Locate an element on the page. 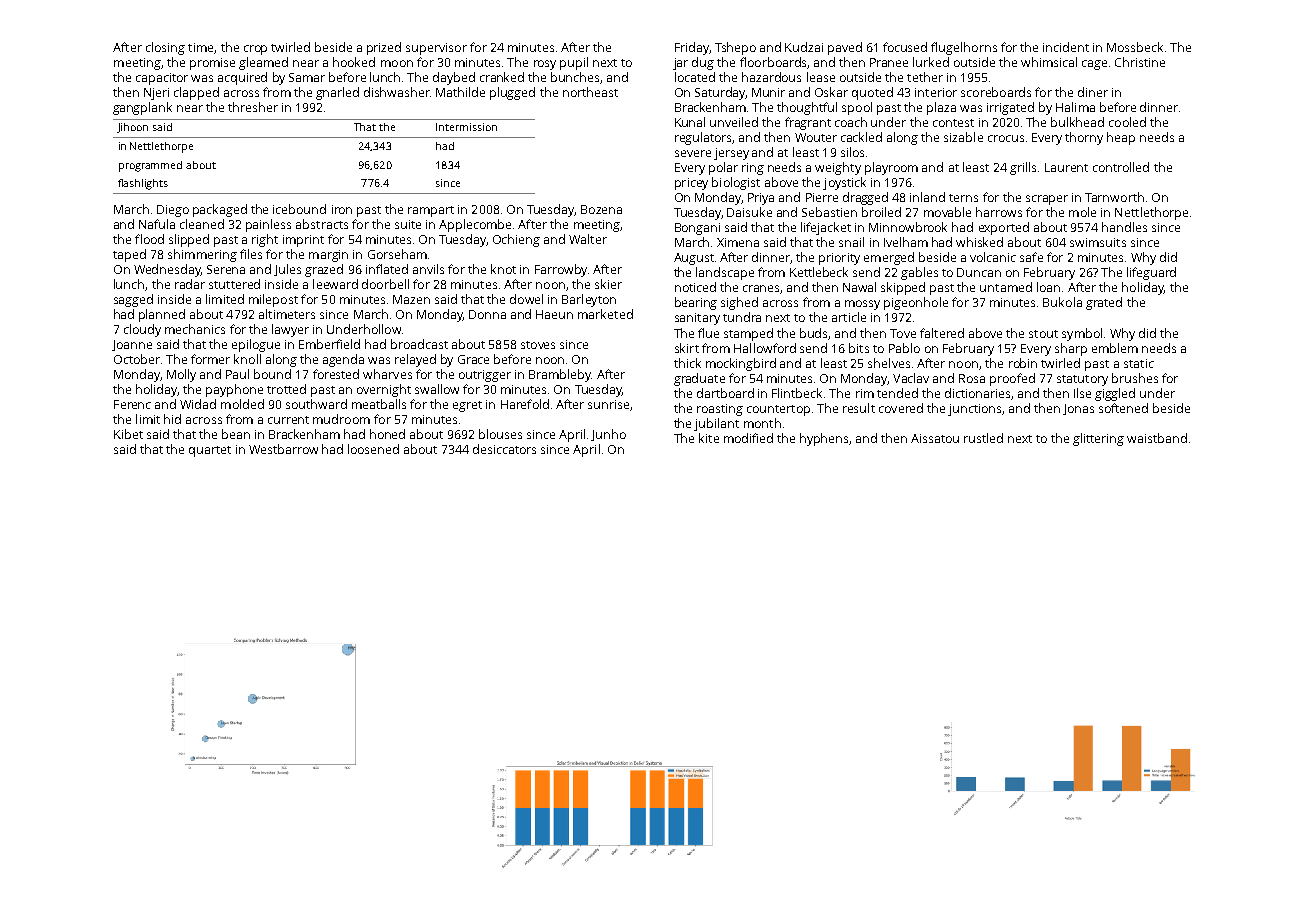 This document has width=1308, height=924. pupil is located at coordinates (574, 63).
